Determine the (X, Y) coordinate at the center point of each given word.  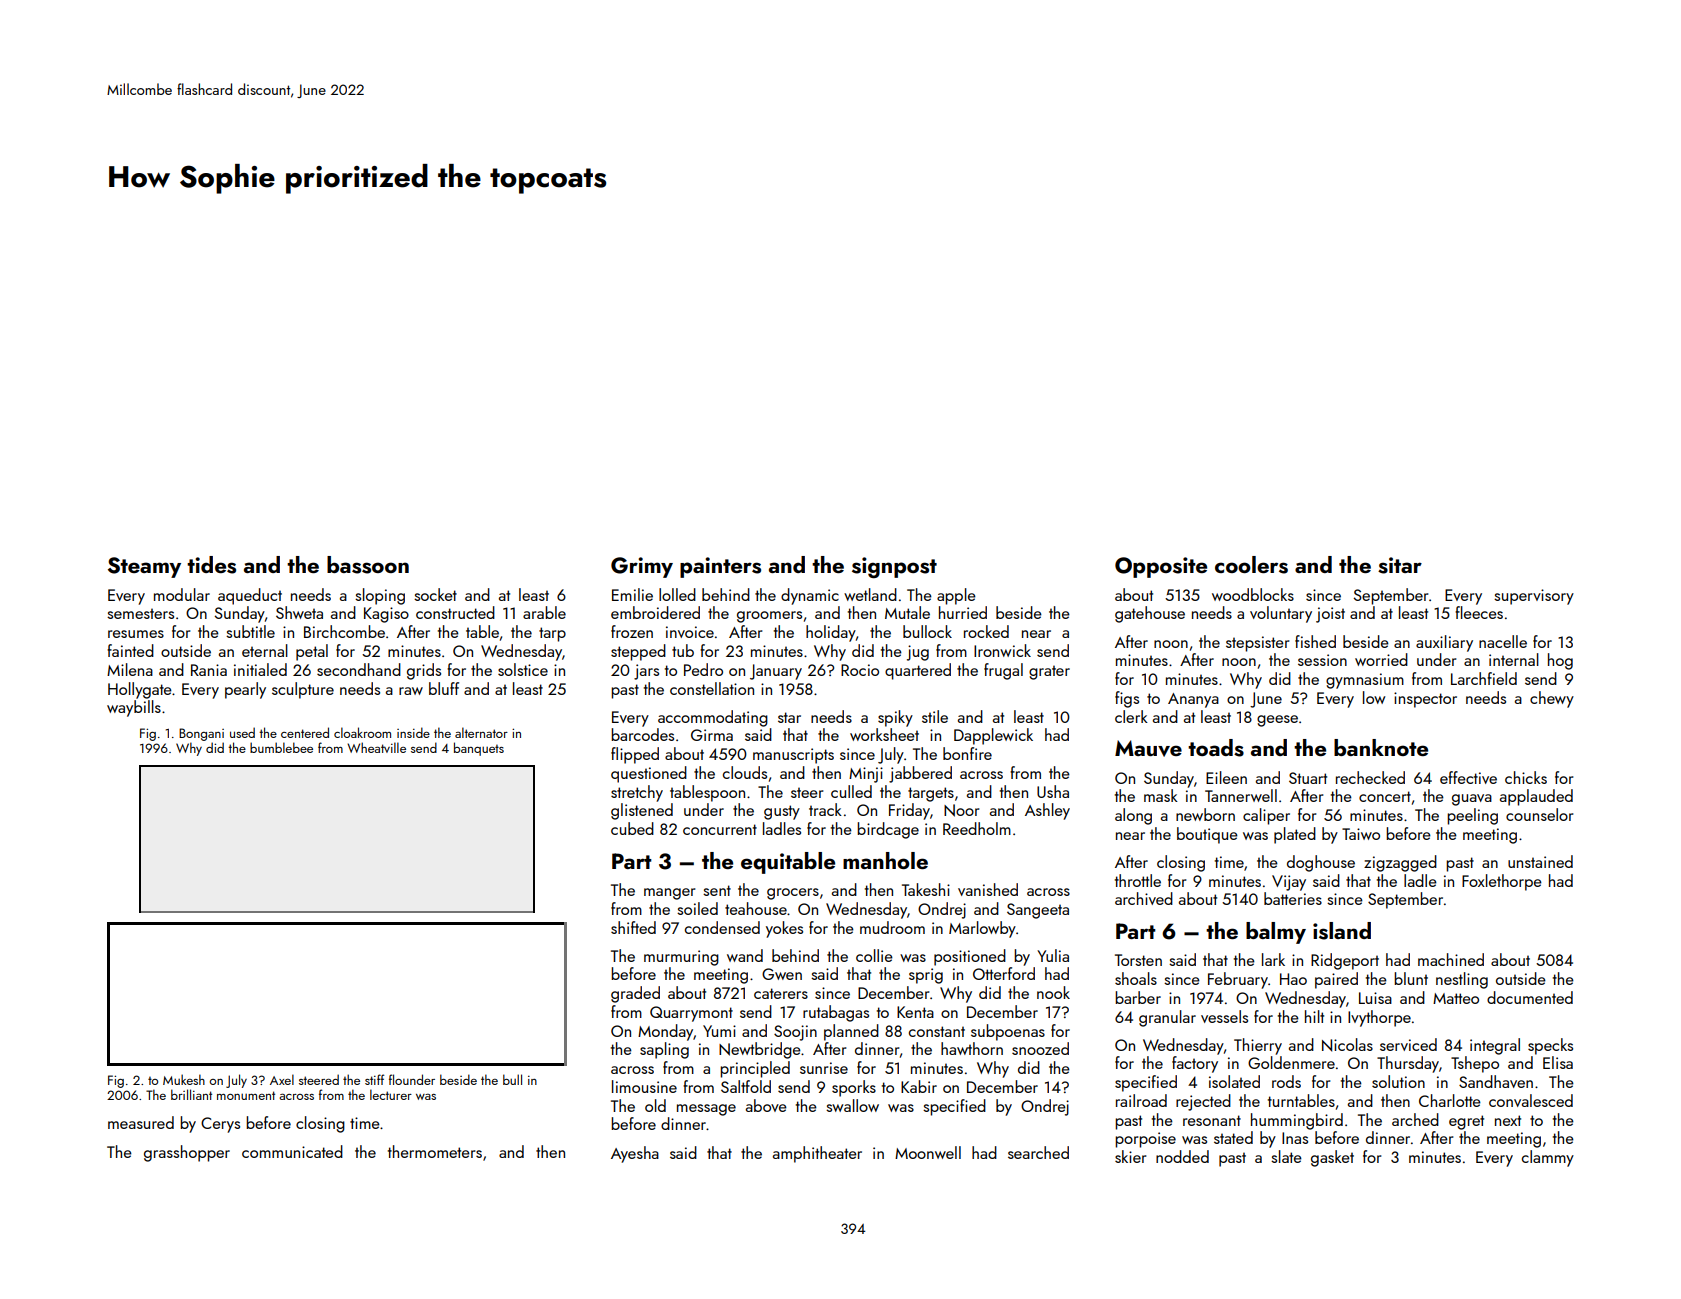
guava (1472, 800)
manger (669, 894)
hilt (1314, 1016)
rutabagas (836, 1013)
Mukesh (184, 1079)
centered (305, 732)
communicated (292, 1151)
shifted (633, 927)
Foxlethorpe (1502, 882)
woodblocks (1253, 594)
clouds (745, 772)
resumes (136, 634)
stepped (638, 652)
